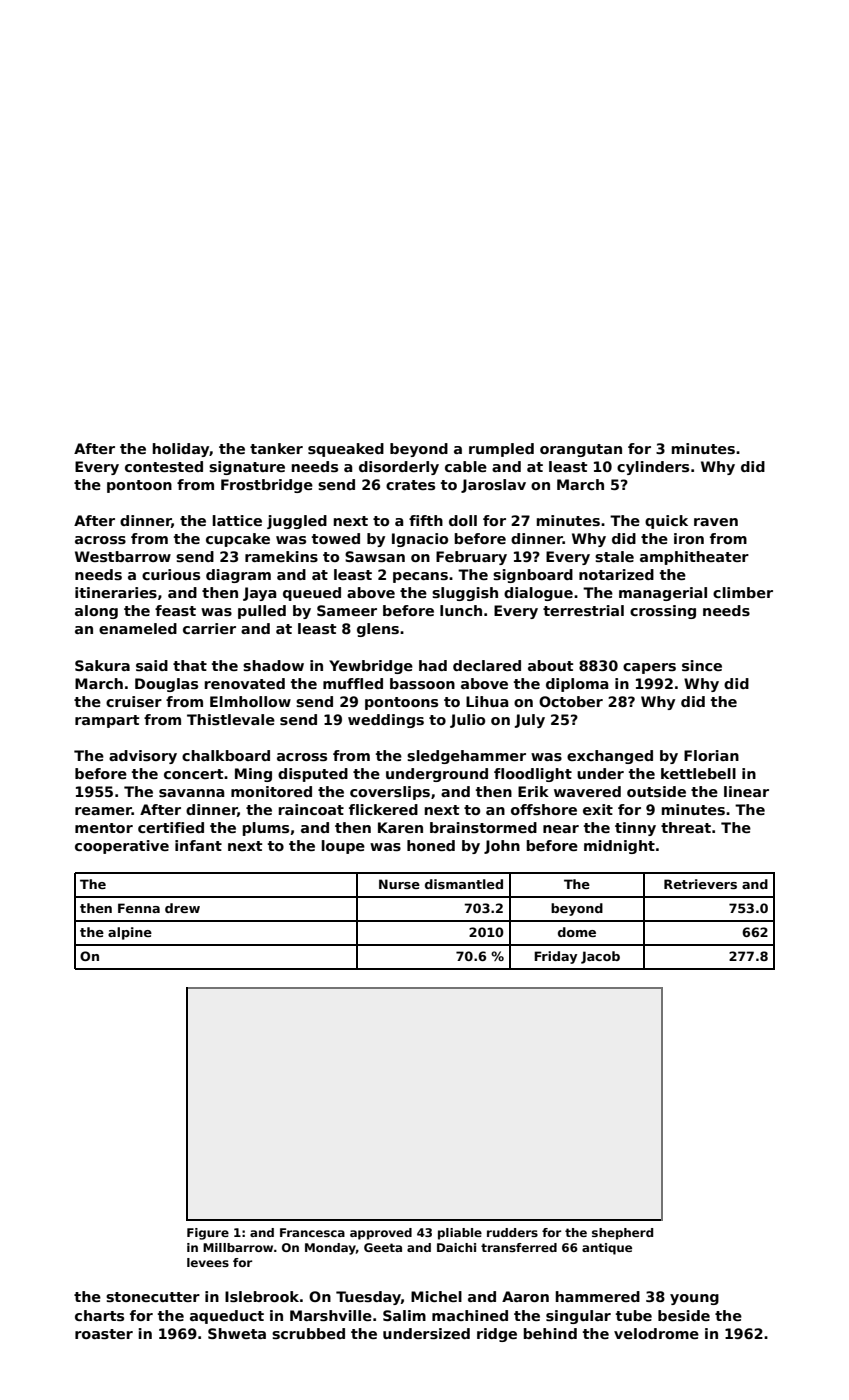 The image size is (849, 1400). What do you see at coordinates (583, 610) in the document?
I see `terrestrial` at bounding box center [583, 610].
